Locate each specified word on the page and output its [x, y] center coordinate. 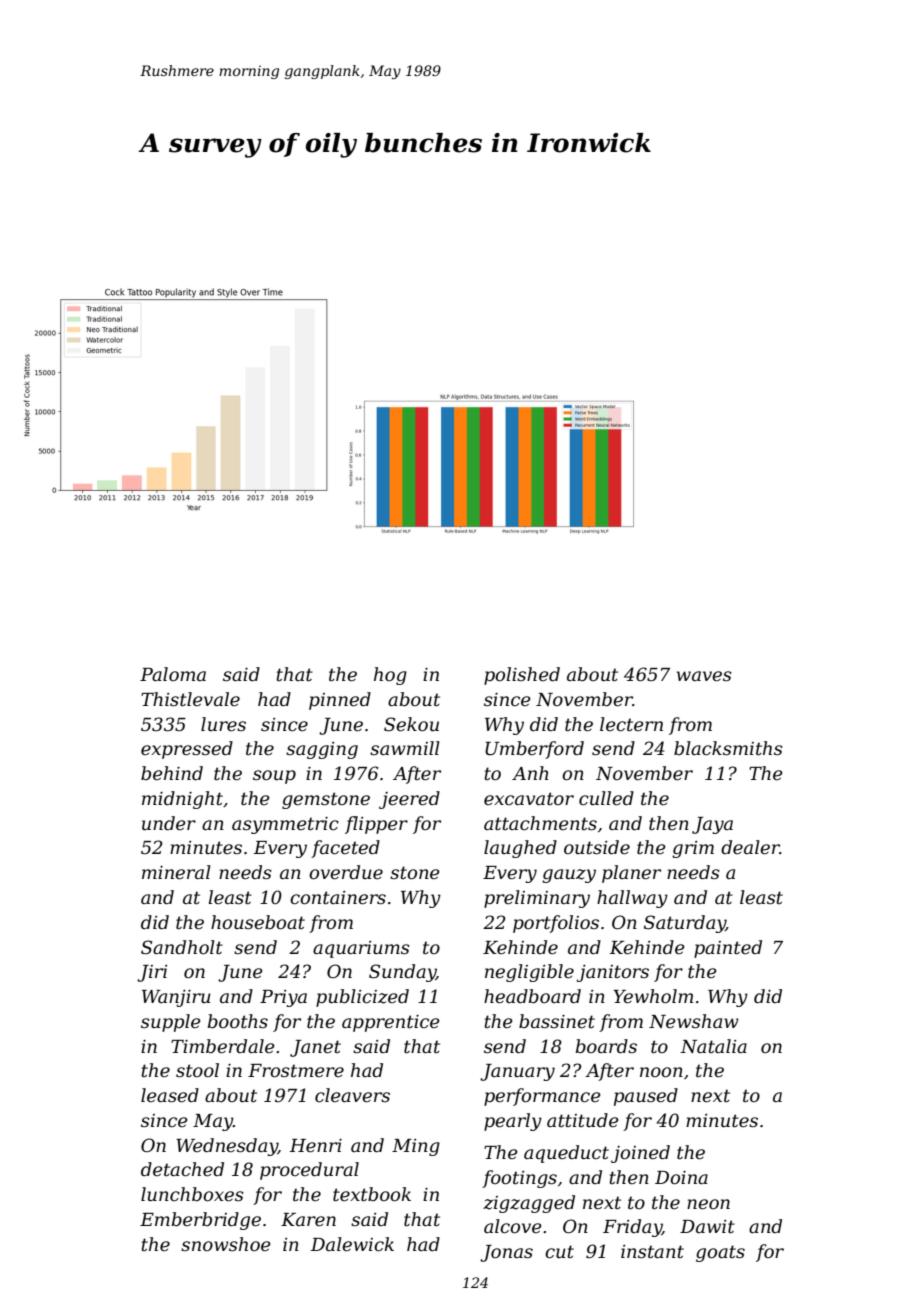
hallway [632, 899]
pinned [340, 701]
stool [197, 1070]
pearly [513, 1122]
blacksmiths [728, 748]
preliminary [537, 899]
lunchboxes [192, 1194]
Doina [681, 1178]
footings [519, 1179]
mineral [176, 872]
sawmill [405, 748]
